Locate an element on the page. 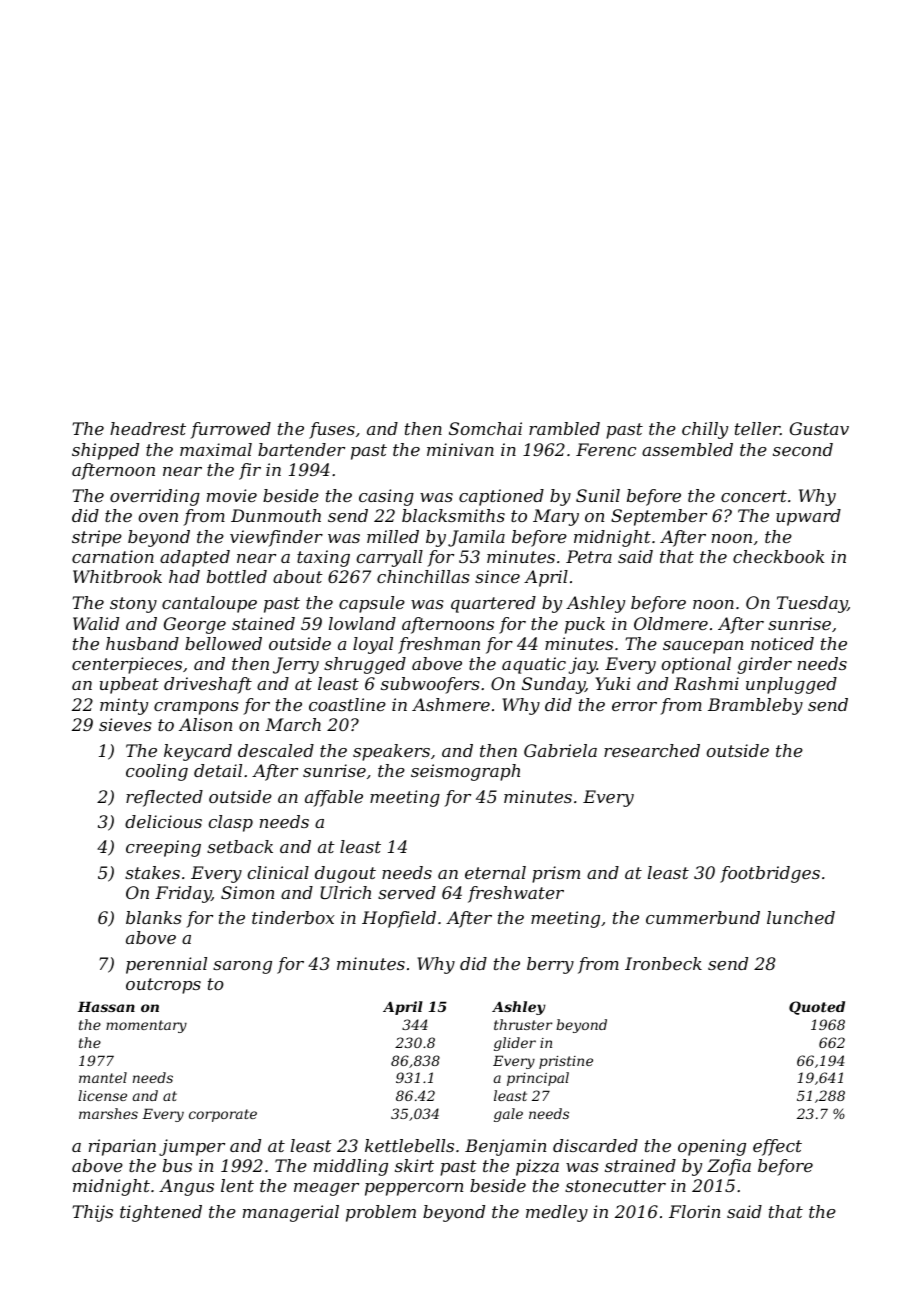 This page has height=1314, width=924. tightened is located at coordinates (161, 1213).
